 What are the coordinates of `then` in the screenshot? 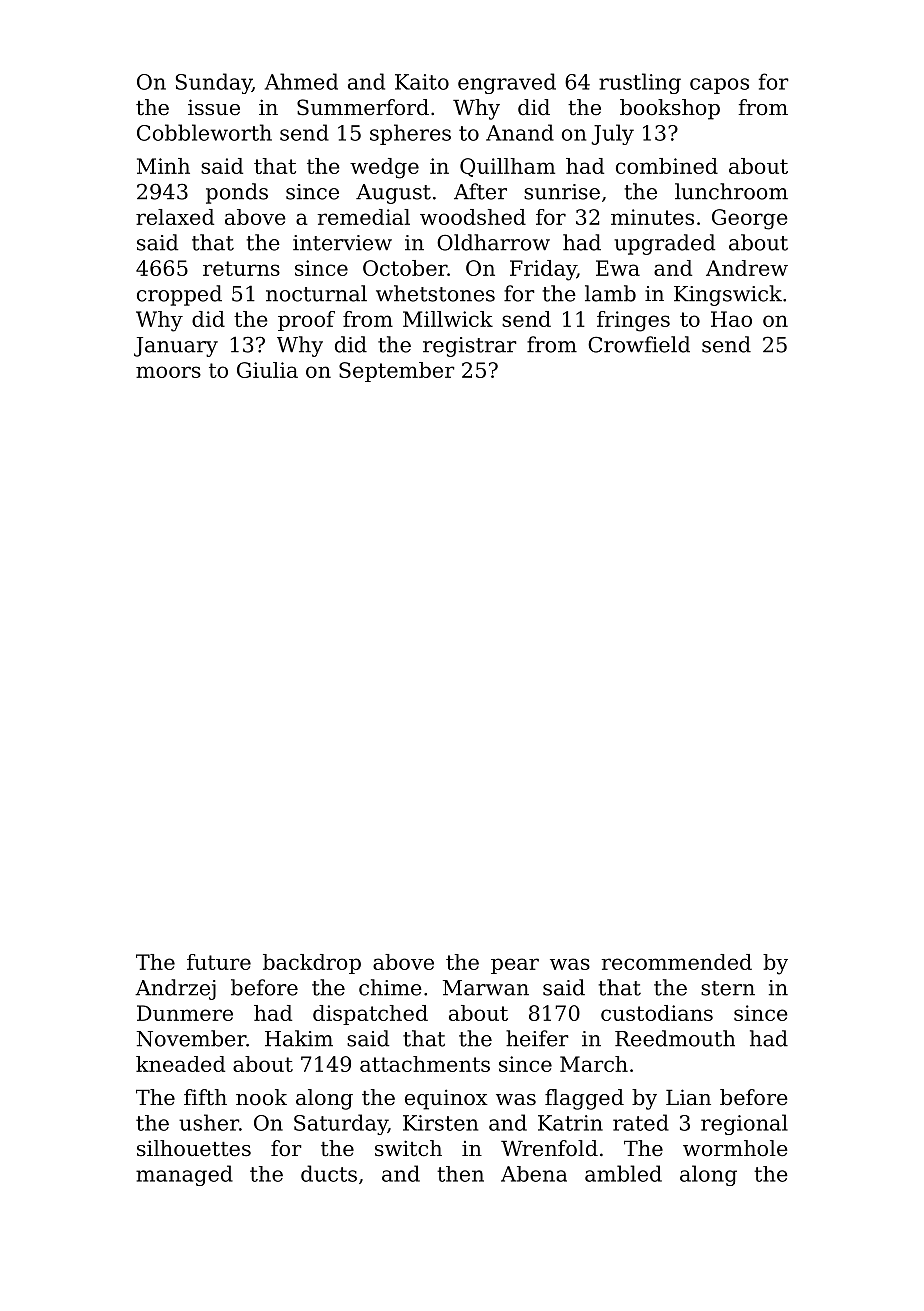 It's located at (460, 1174).
